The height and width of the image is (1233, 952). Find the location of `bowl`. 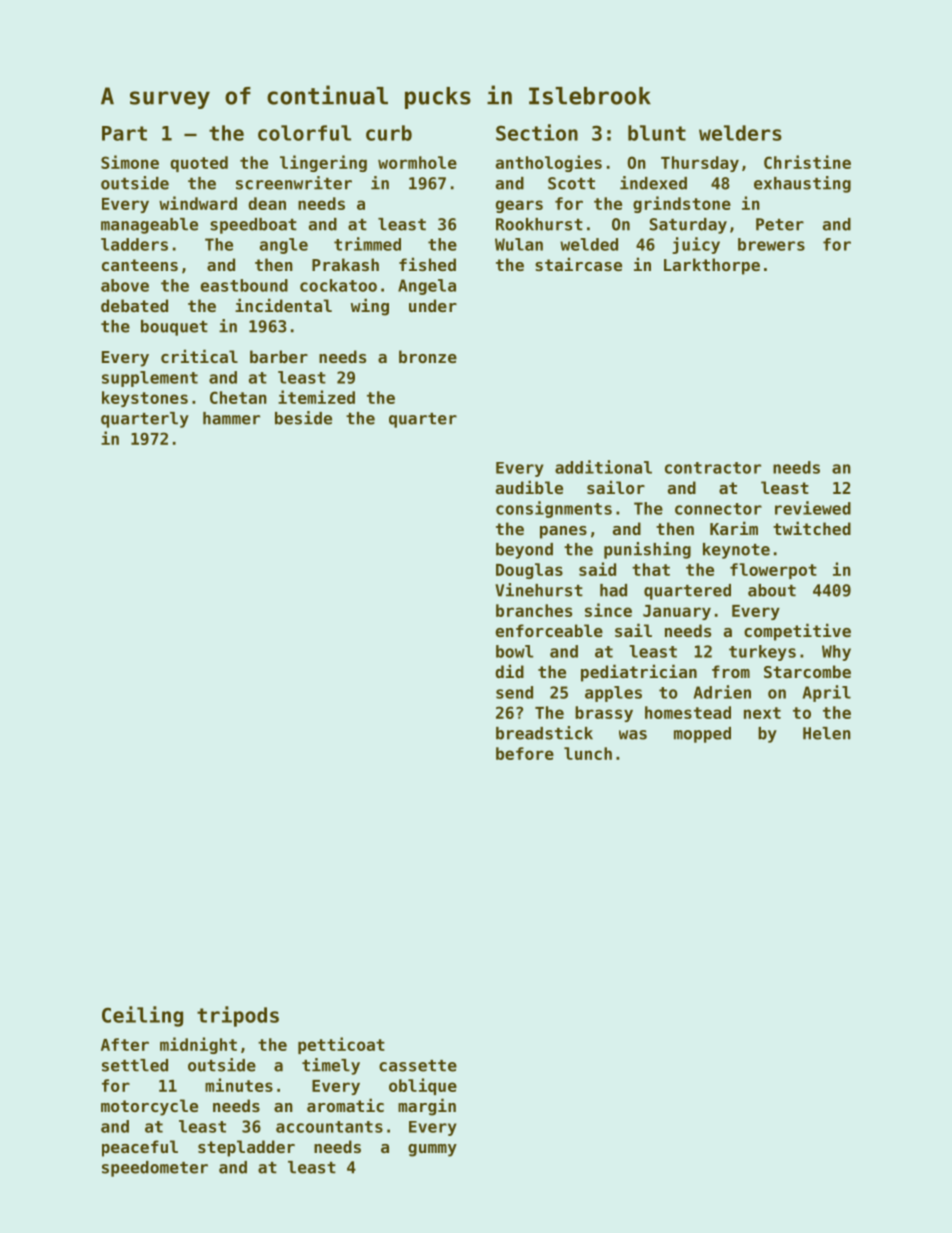

bowl is located at coordinates (514, 651).
